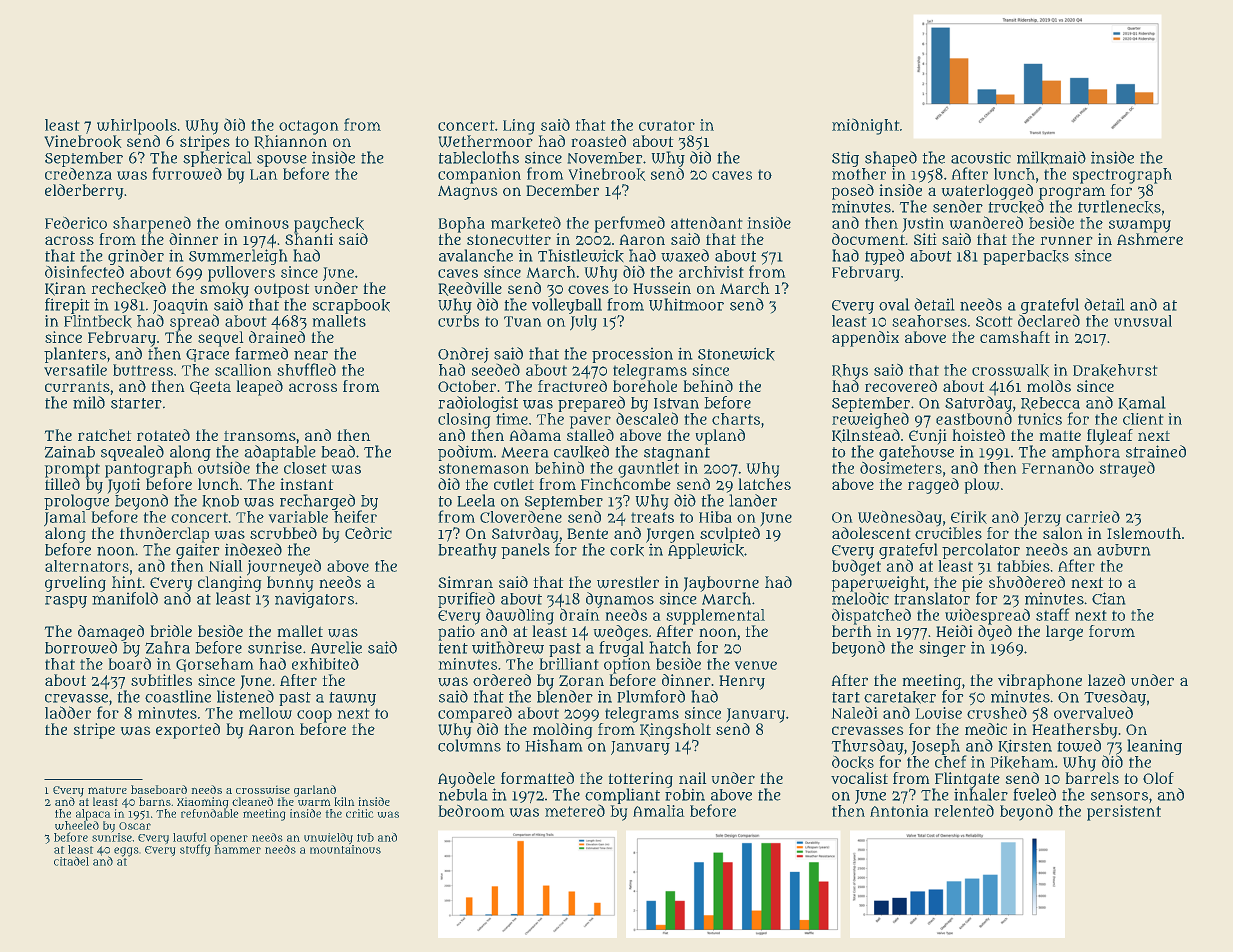 This screenshot has height=952, width=1233. I want to click on mountainous, so click(345, 849).
